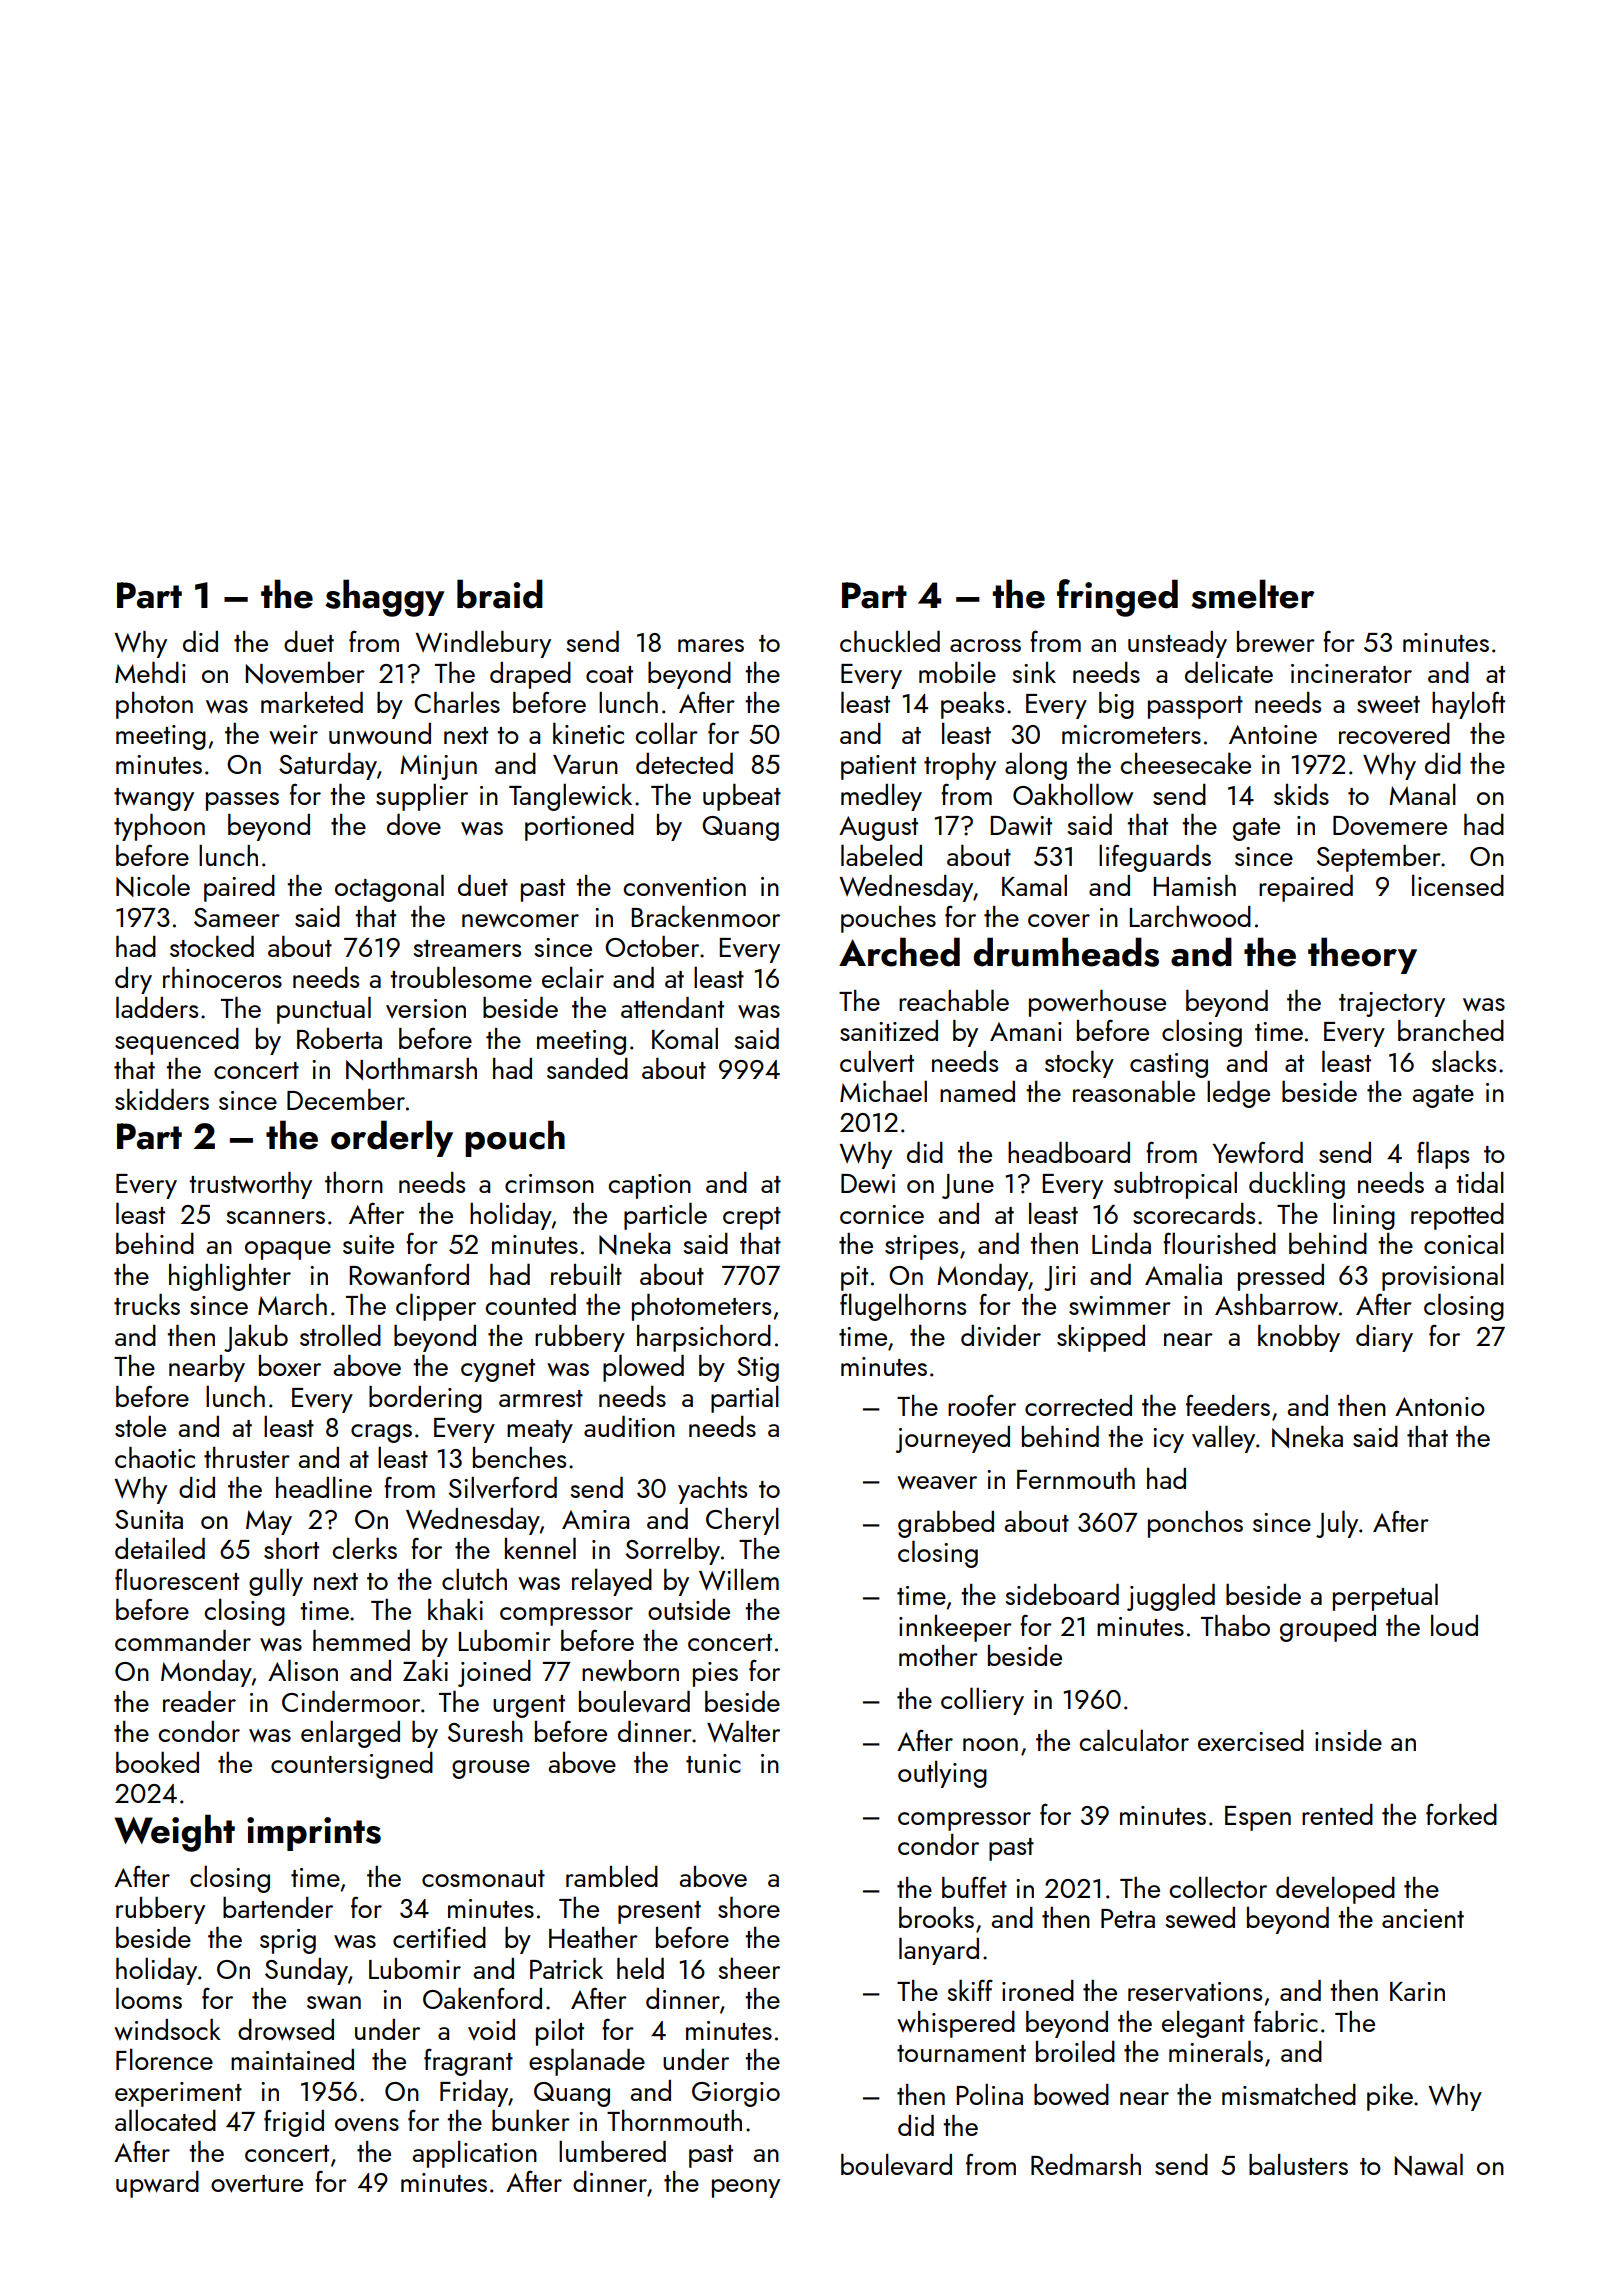  I want to click on fringed, so click(1117, 598).
